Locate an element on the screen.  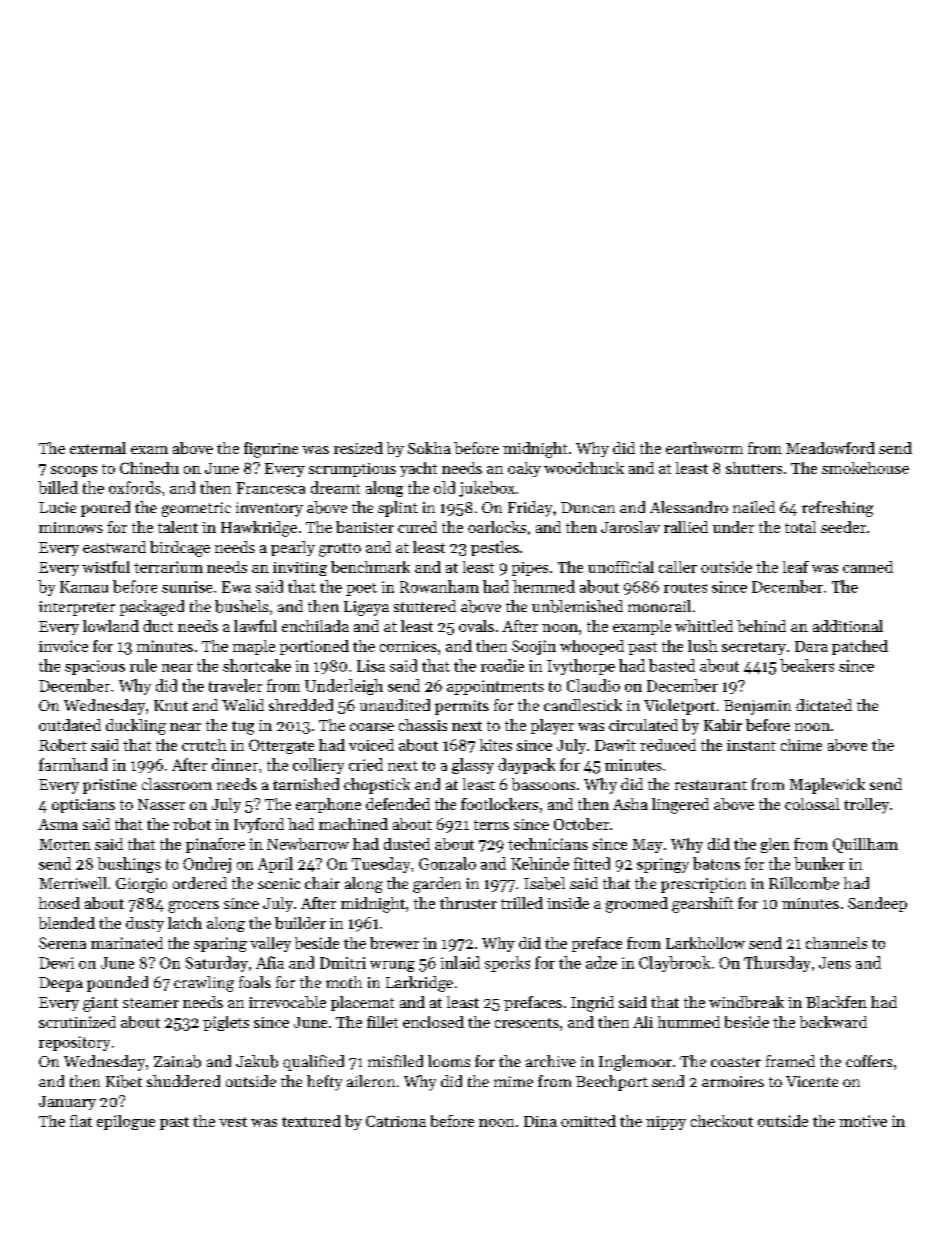
earthworm is located at coordinates (704, 448).
